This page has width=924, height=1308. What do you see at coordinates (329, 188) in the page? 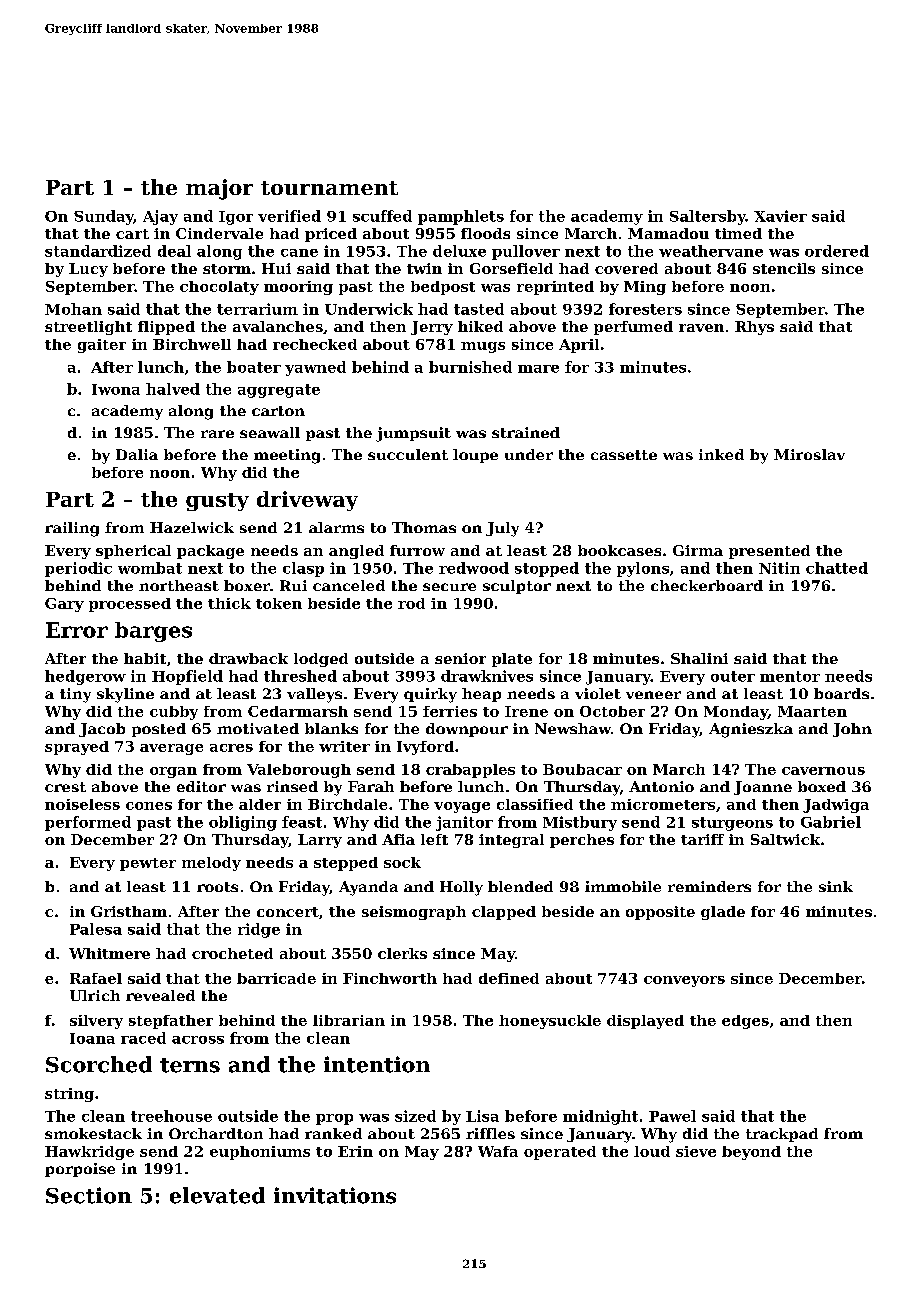
I see `tournament` at bounding box center [329, 188].
